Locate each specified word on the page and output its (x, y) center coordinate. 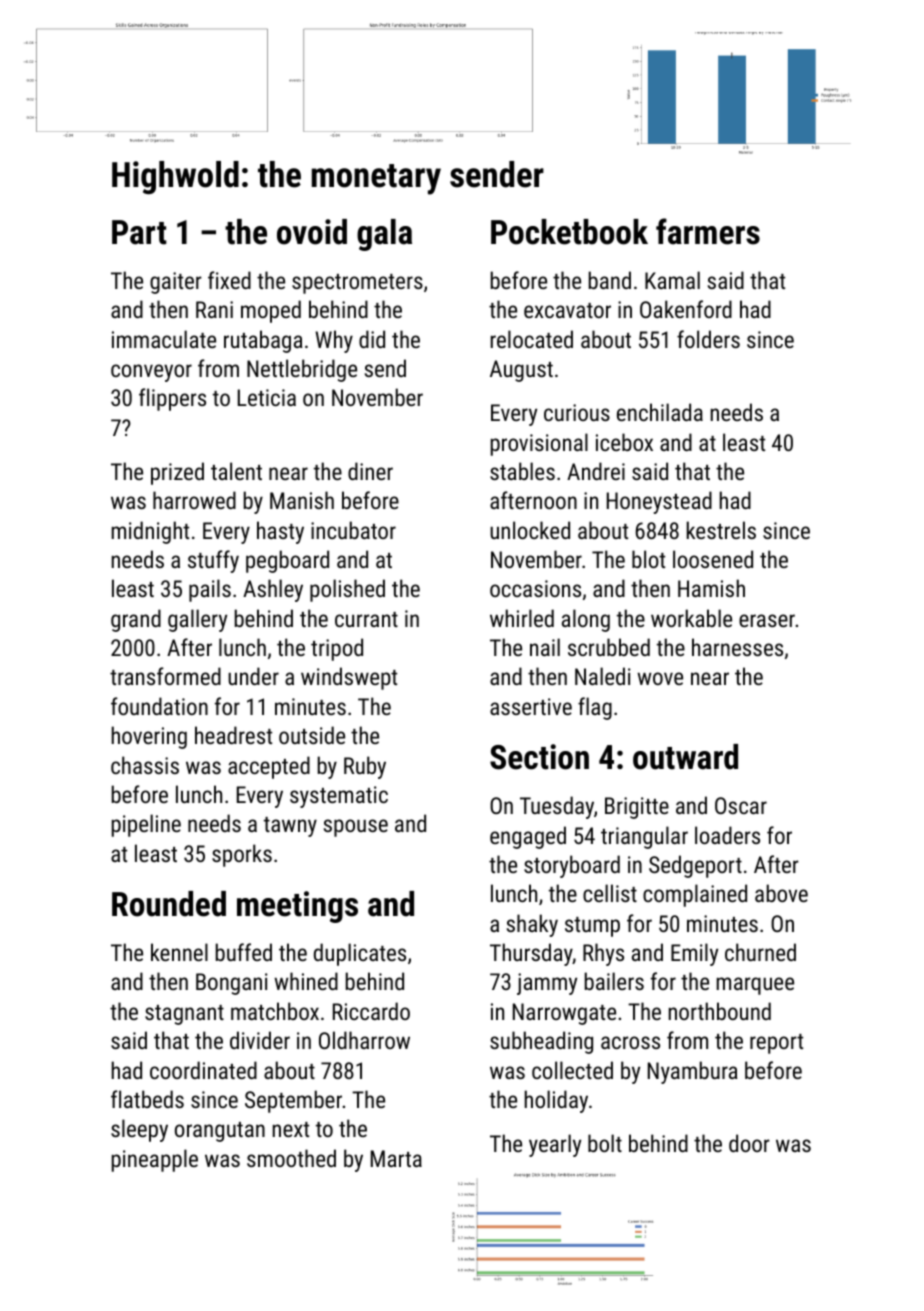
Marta (396, 1158)
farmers (708, 231)
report (776, 1044)
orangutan (220, 1132)
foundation (159, 706)
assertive (531, 706)
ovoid (312, 232)
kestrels (721, 530)
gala (384, 235)
